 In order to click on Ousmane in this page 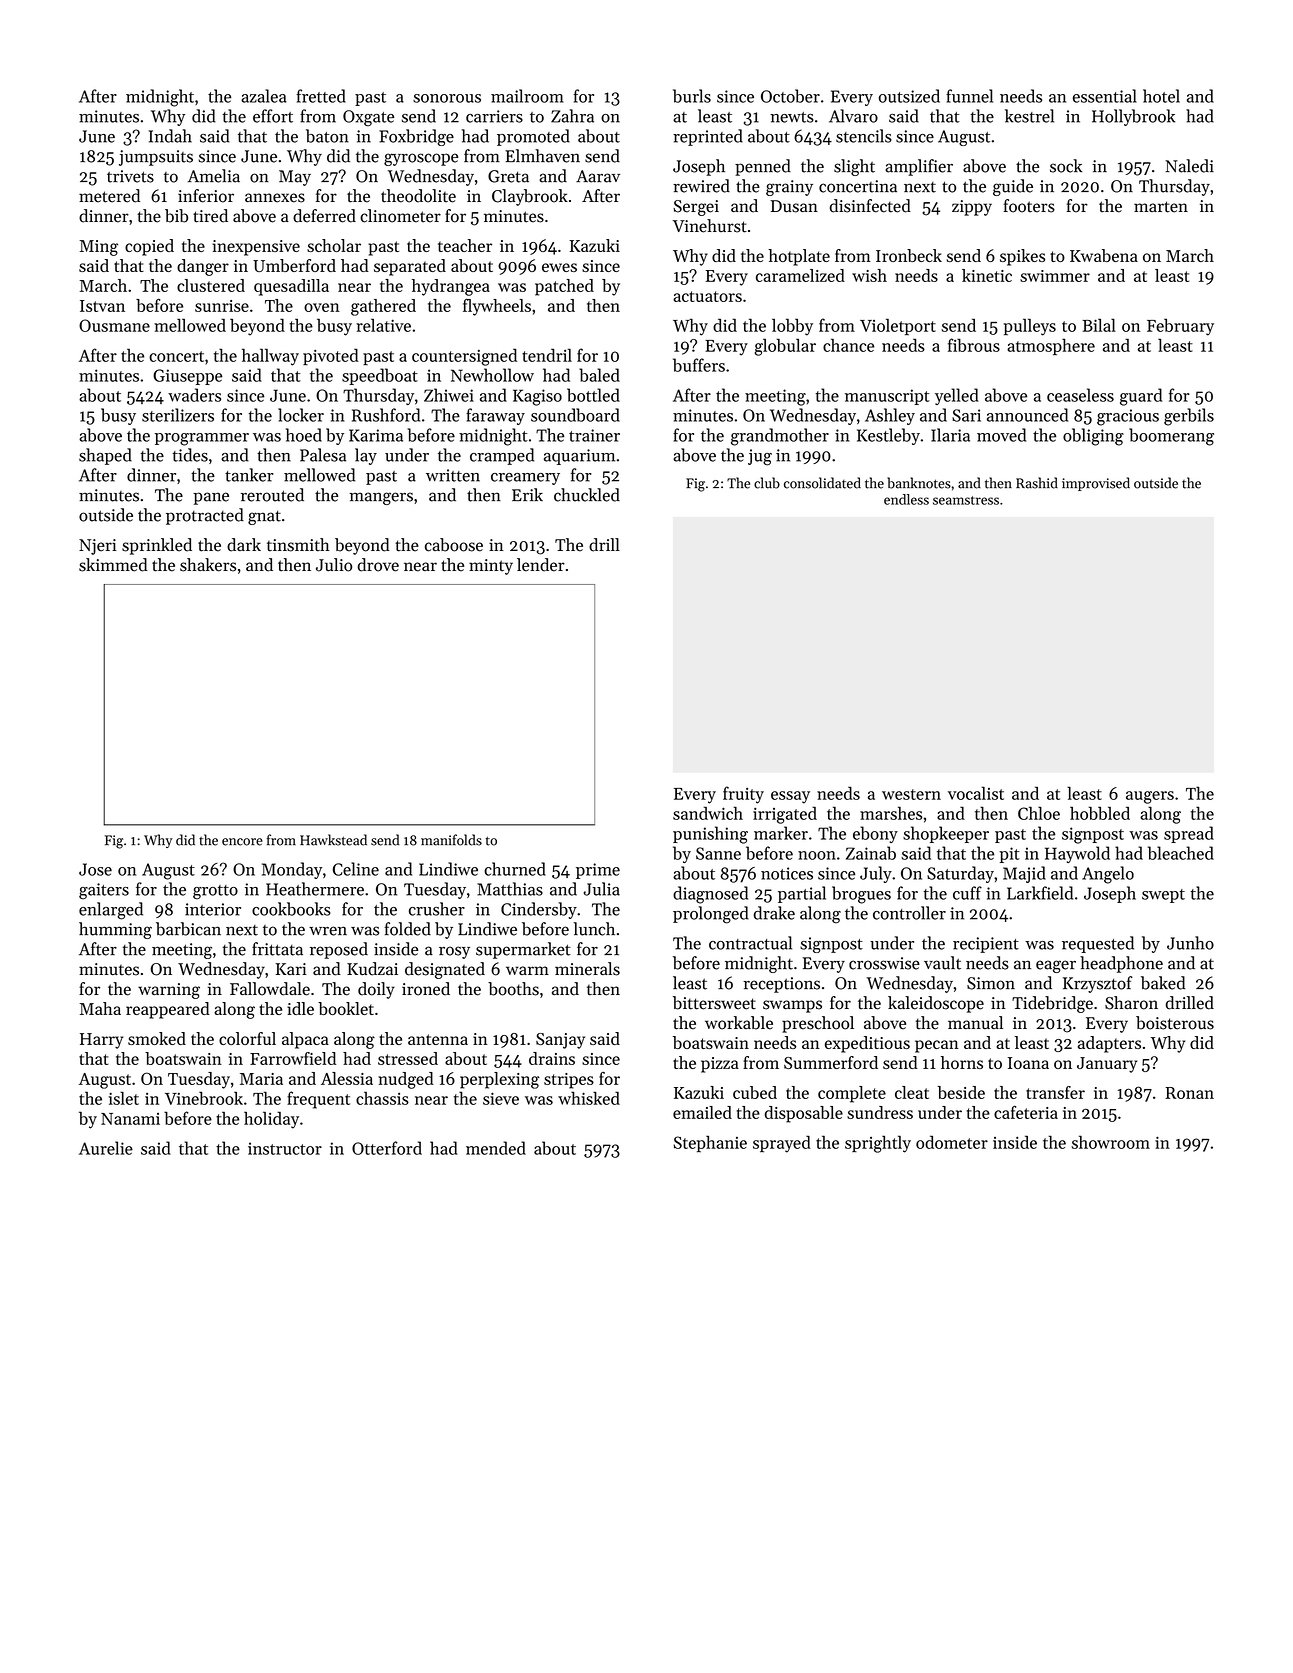, I will do `click(114, 325)`.
